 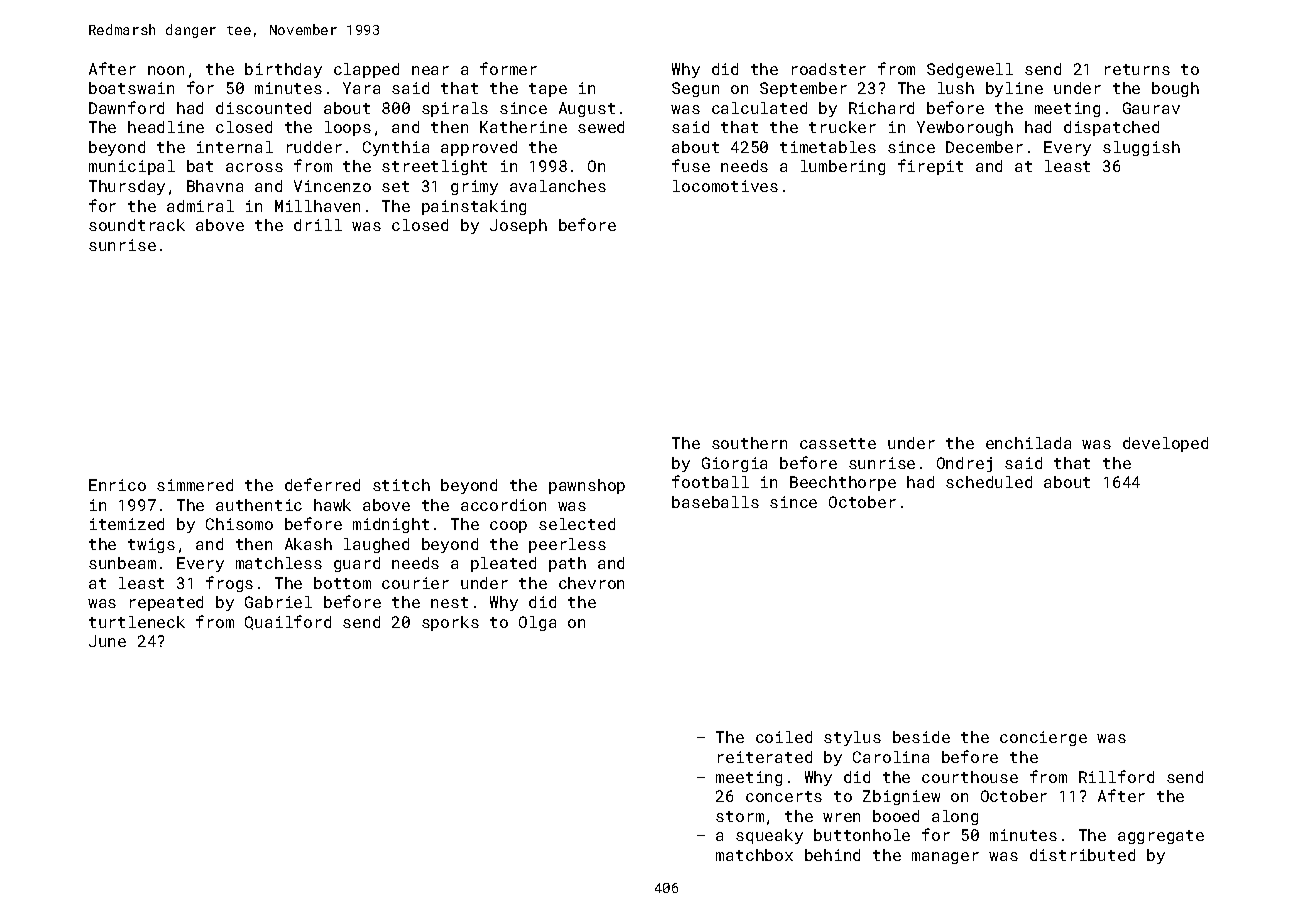 I want to click on returns, so click(x=1137, y=69).
